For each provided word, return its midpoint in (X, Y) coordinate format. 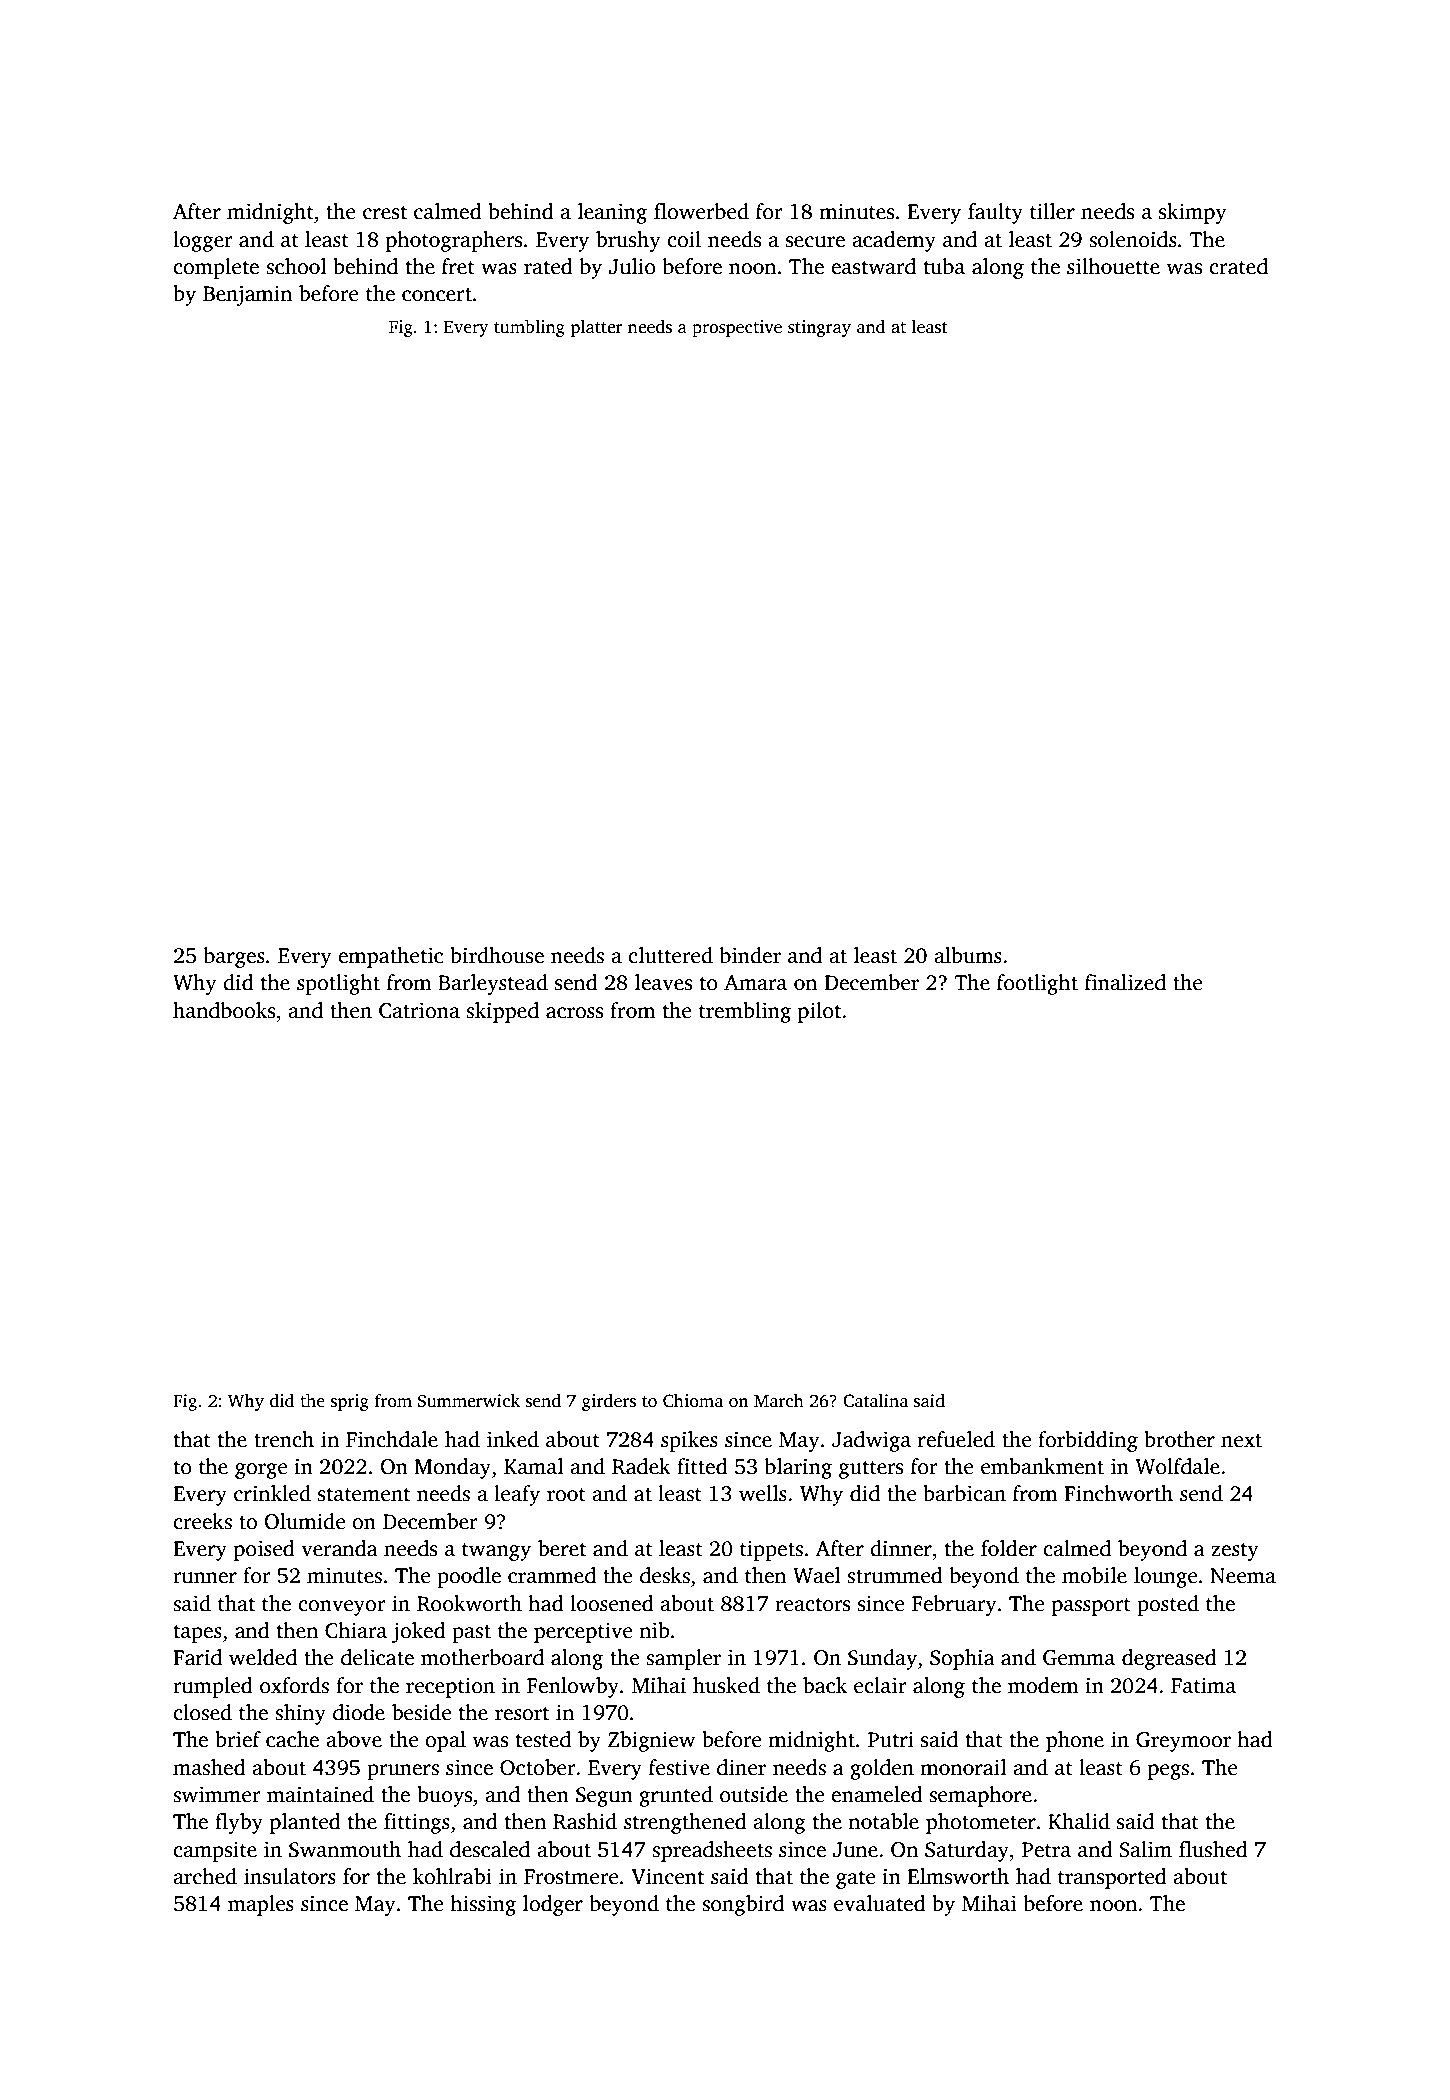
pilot (819, 1012)
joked (419, 1632)
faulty (995, 213)
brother (1179, 1439)
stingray (819, 328)
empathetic (390, 957)
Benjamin (247, 295)
